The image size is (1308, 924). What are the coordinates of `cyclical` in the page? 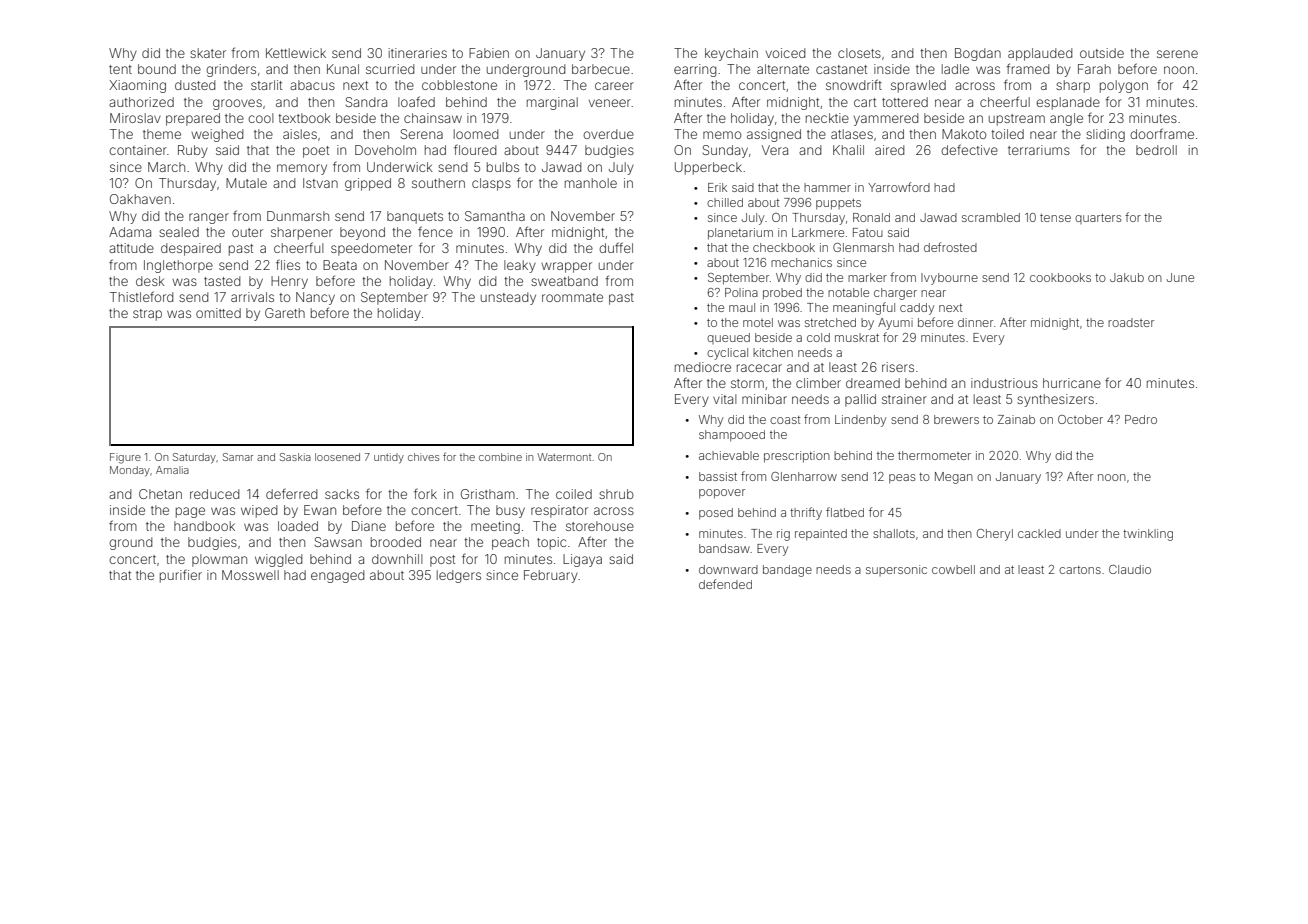 It's located at (727, 354).
